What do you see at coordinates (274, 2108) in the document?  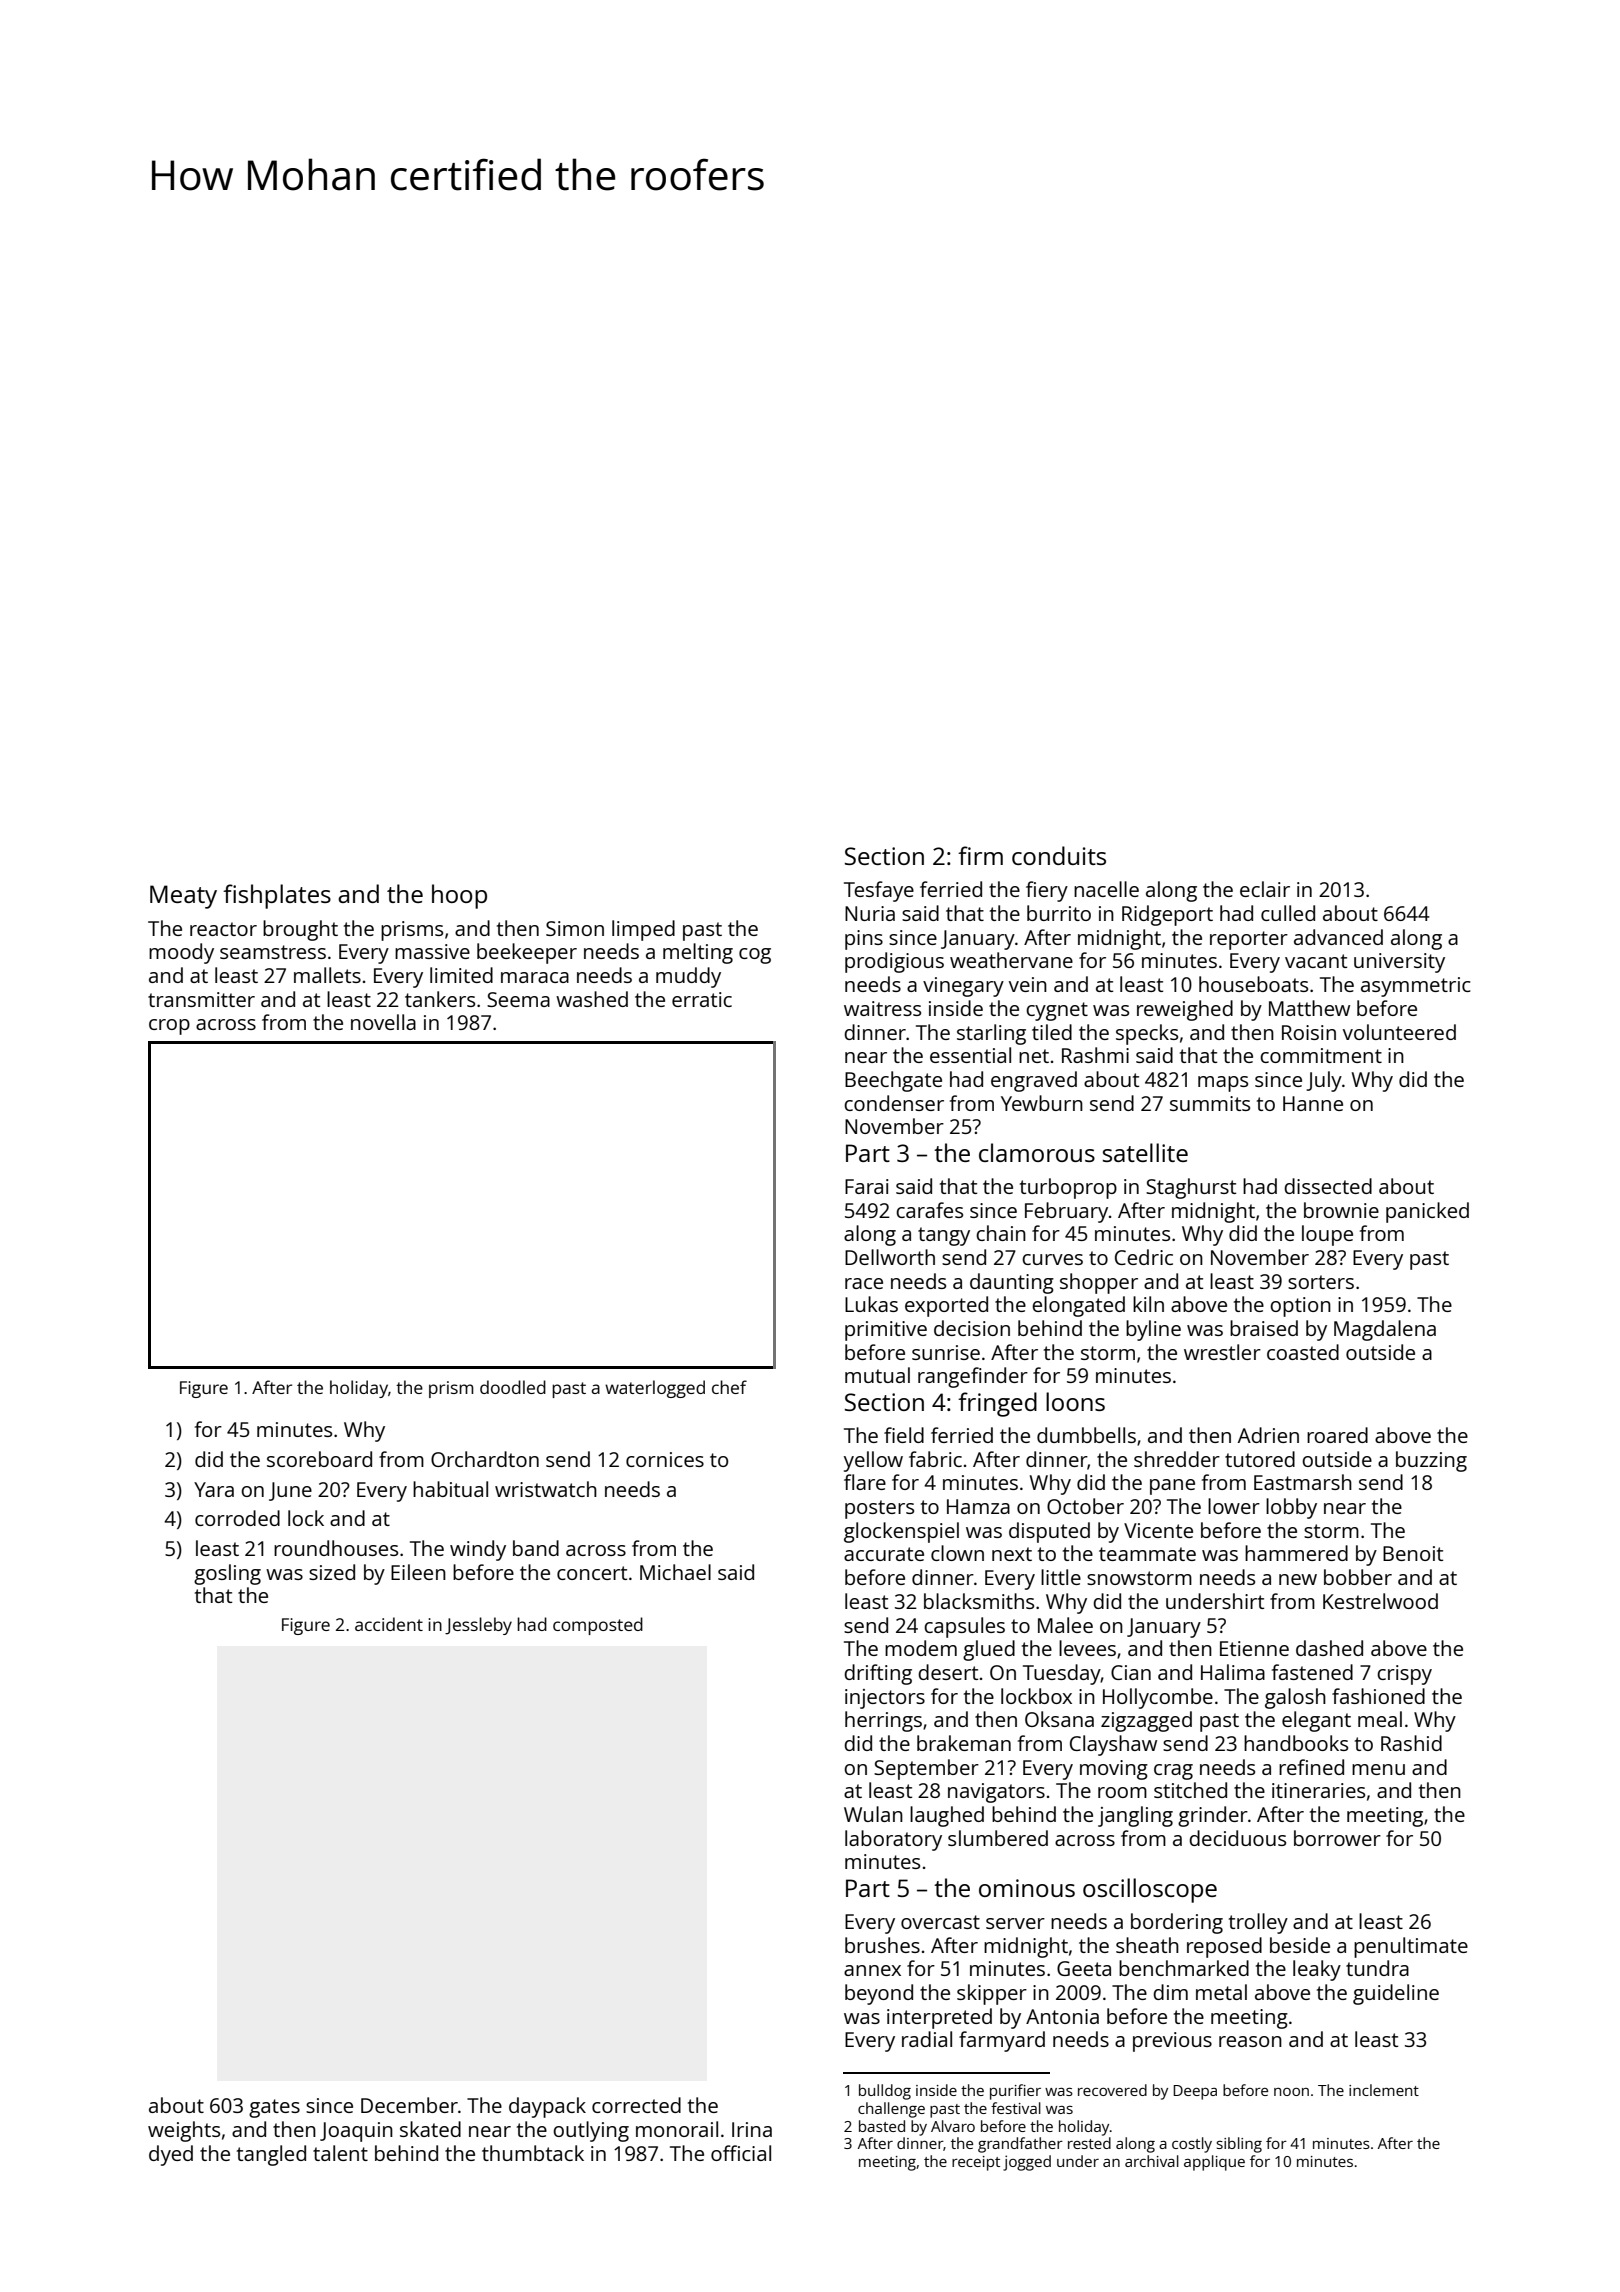 I see `gates` at bounding box center [274, 2108].
